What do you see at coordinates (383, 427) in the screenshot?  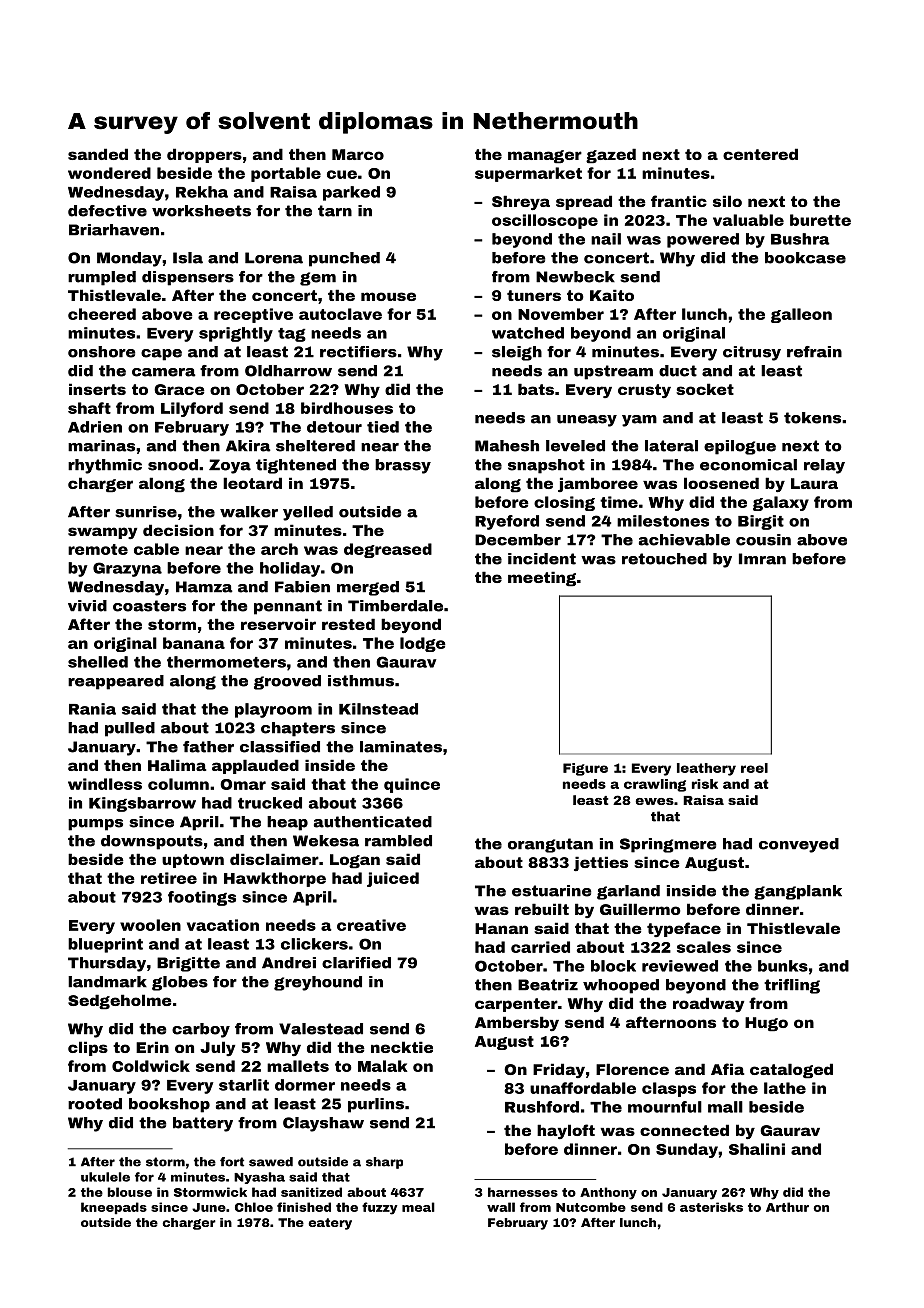 I see `tied` at bounding box center [383, 427].
